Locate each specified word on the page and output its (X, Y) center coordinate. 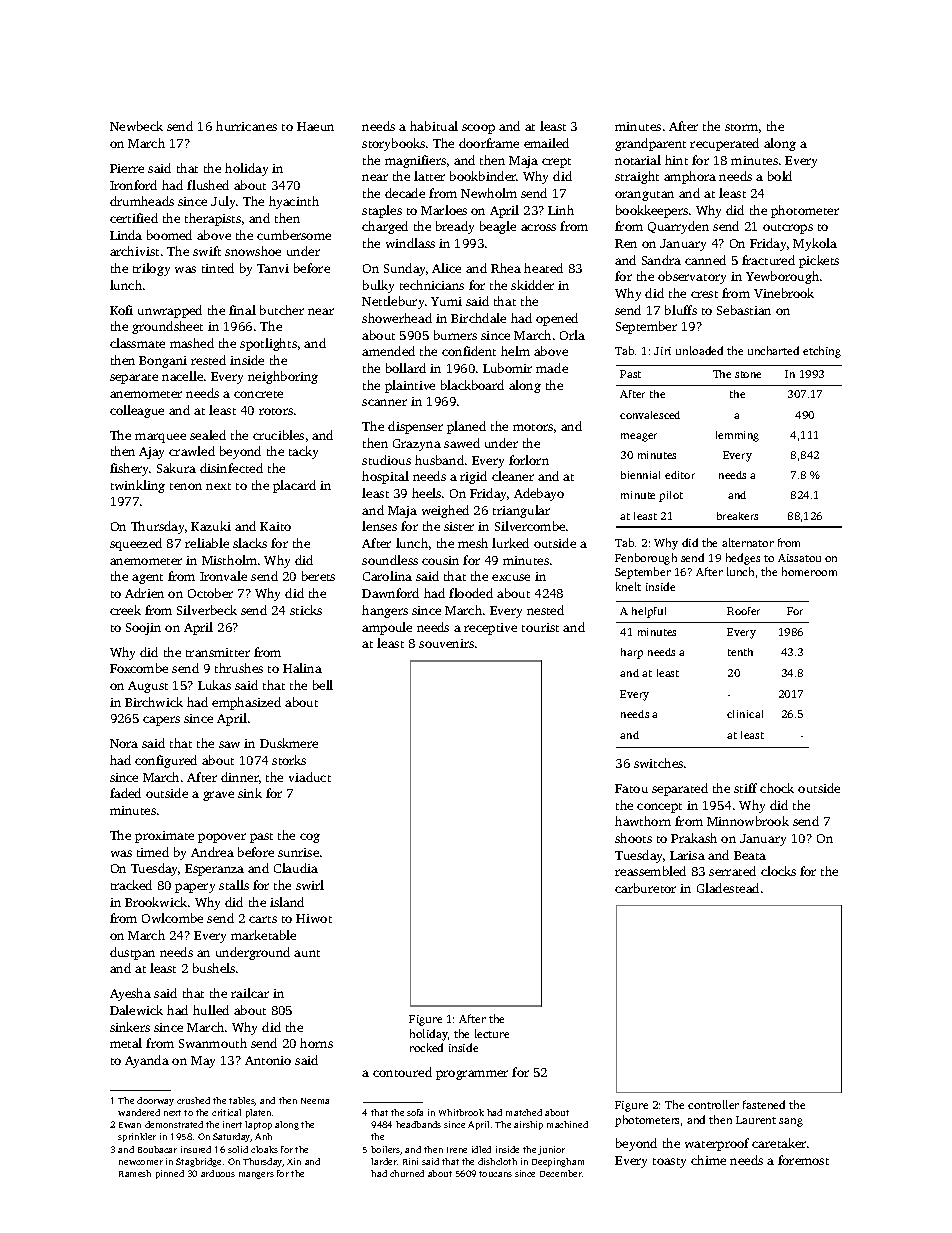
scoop (478, 129)
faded (125, 793)
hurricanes (246, 126)
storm (741, 127)
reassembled (650, 871)
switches (658, 763)
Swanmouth (213, 1043)
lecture (492, 1033)
